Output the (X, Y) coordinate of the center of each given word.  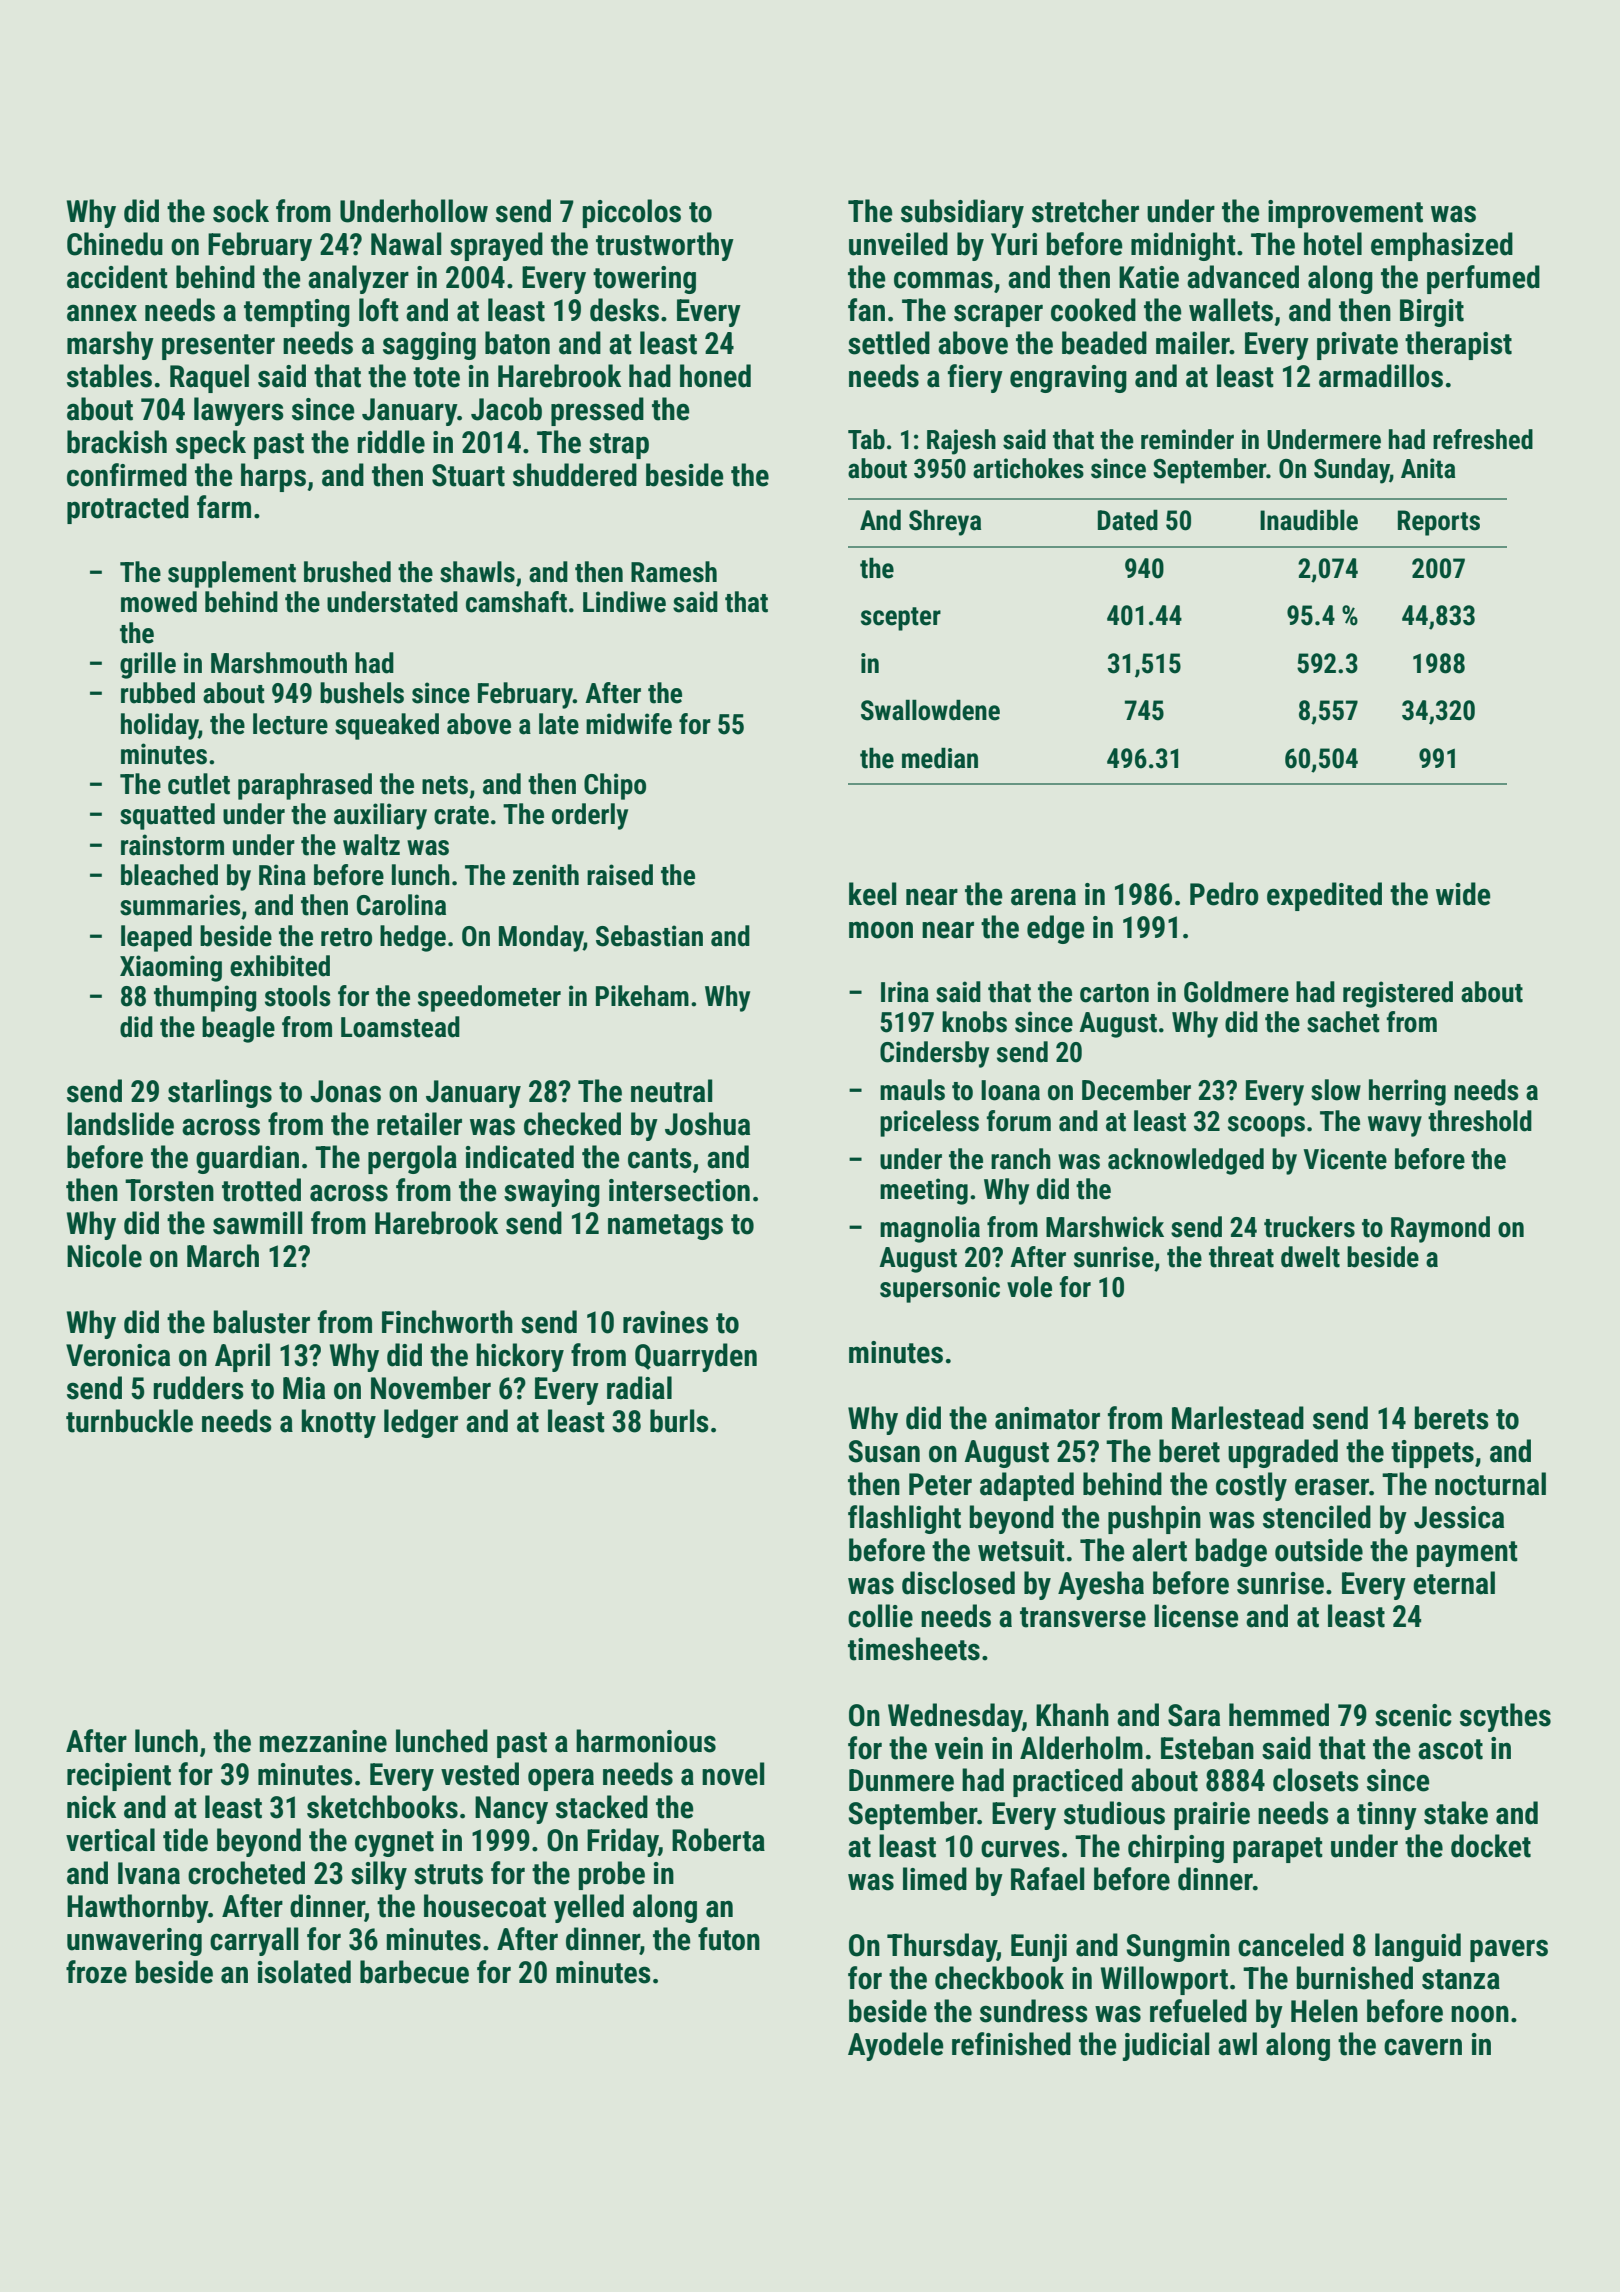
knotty (338, 1423)
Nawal (406, 244)
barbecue (414, 1972)
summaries (180, 905)
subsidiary (962, 213)
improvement (1345, 214)
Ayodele (896, 2046)
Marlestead (1238, 1418)
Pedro (1224, 894)
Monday (541, 938)
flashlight (904, 1519)
